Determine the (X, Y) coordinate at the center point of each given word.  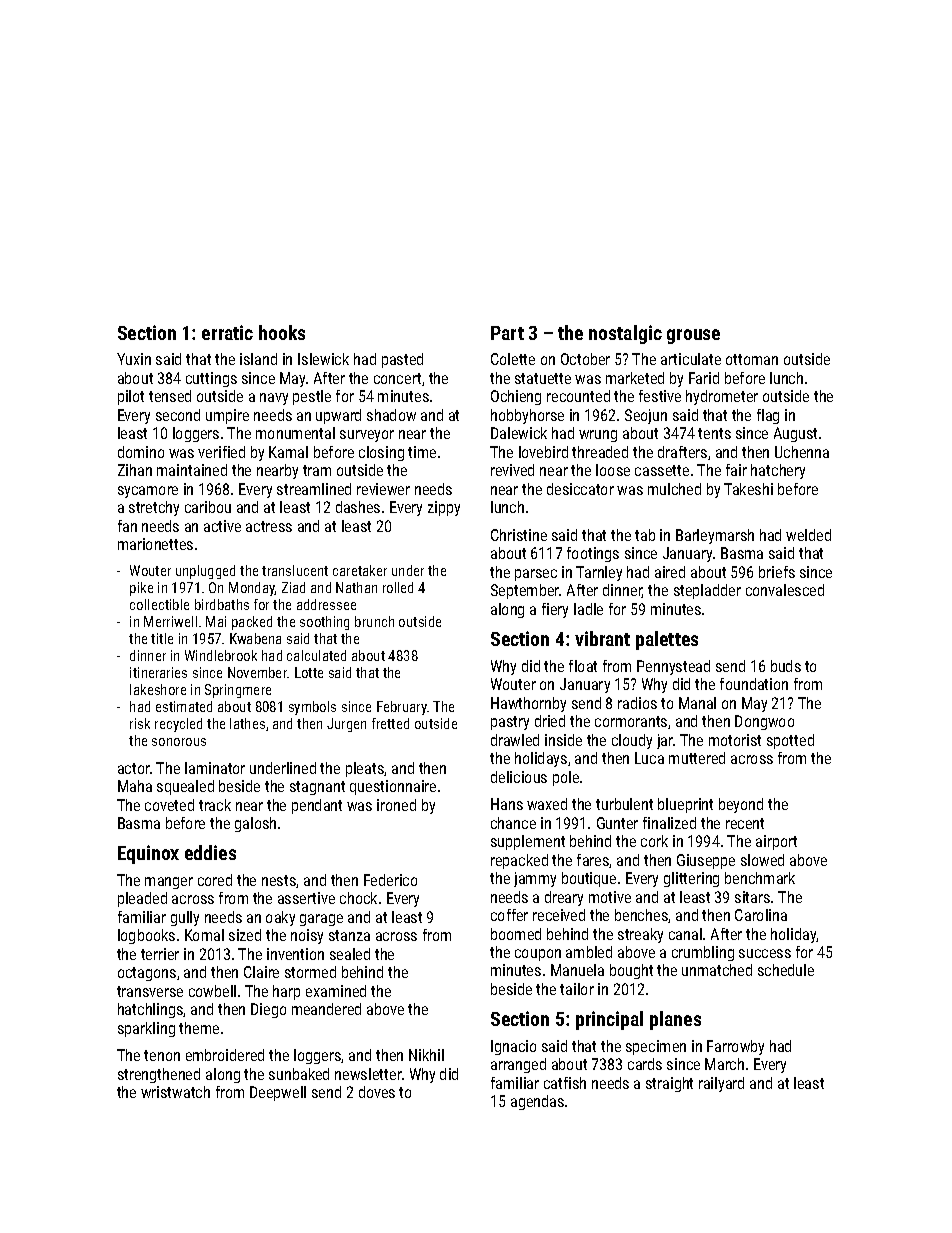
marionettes (155, 544)
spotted (790, 741)
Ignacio (513, 1047)
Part (507, 333)
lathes (247, 723)
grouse (693, 336)
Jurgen (346, 725)
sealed (350, 954)
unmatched (717, 970)
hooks (282, 332)
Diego (268, 1010)
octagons (147, 974)
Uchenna (802, 452)
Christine (519, 535)
